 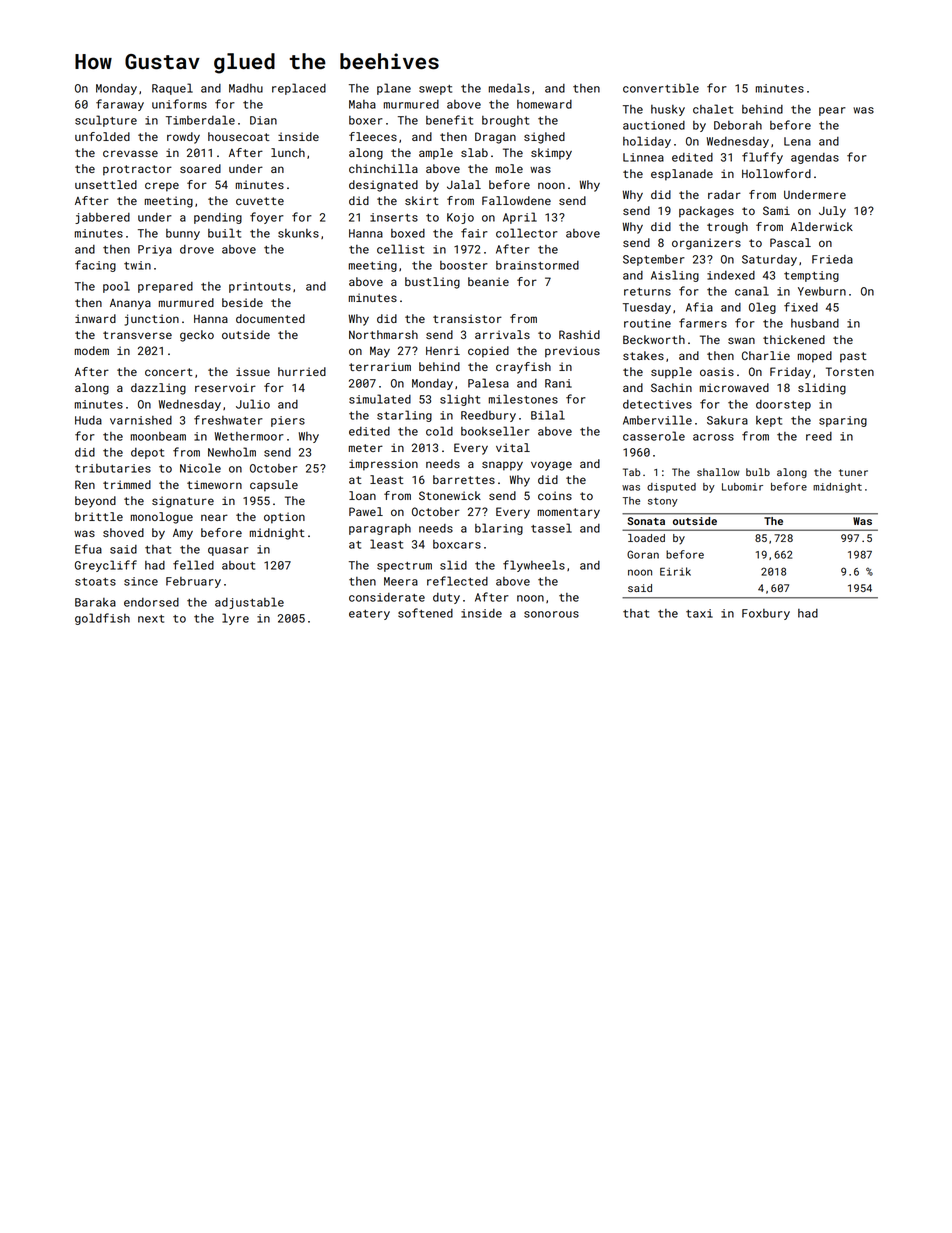 What do you see at coordinates (162, 187) in the screenshot?
I see `crepe` at bounding box center [162, 187].
